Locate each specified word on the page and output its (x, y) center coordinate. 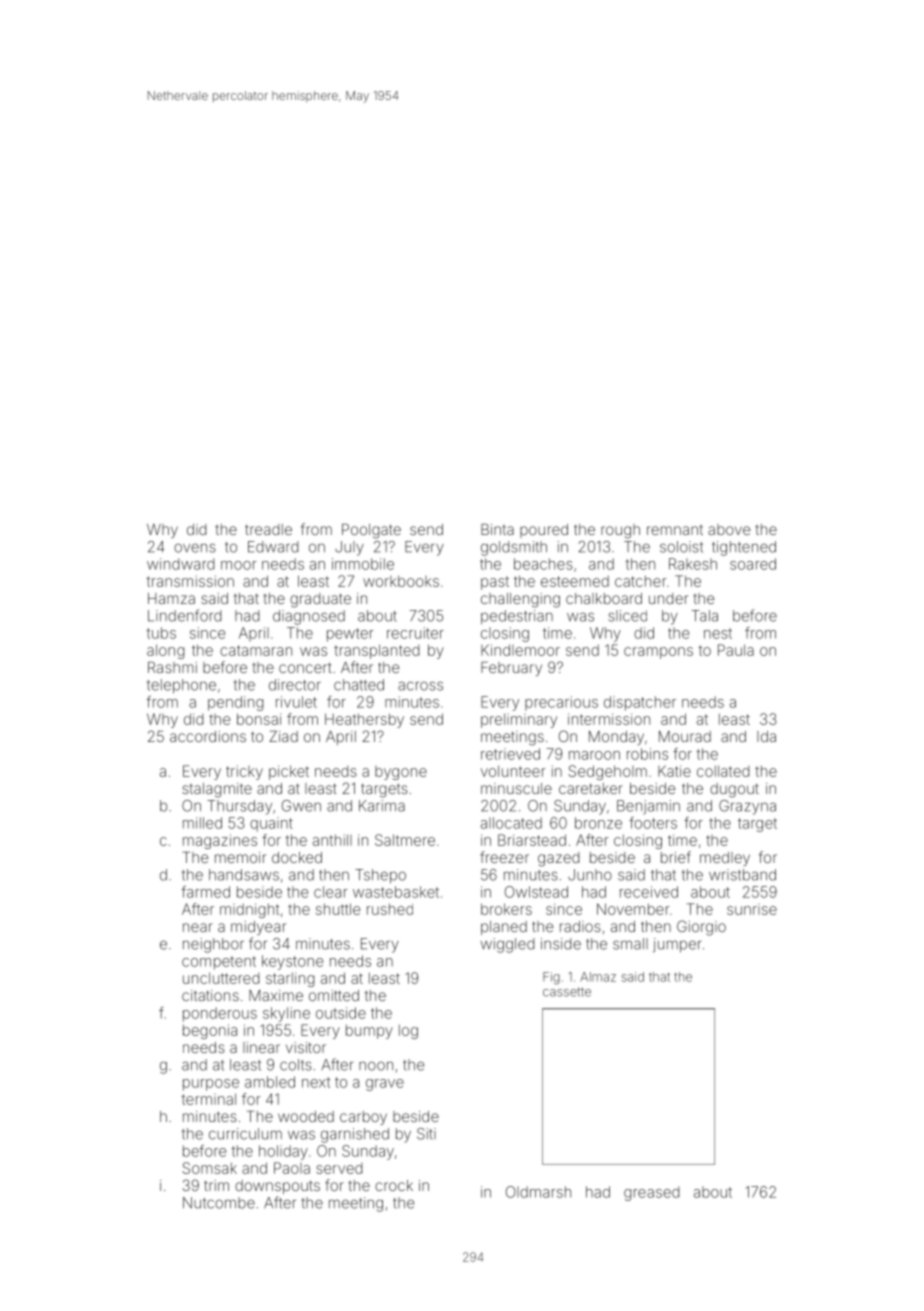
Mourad (685, 736)
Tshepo (380, 876)
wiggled (507, 945)
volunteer (513, 771)
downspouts (277, 1187)
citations (210, 995)
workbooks (401, 581)
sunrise (752, 909)
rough (620, 531)
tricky (244, 772)
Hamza (171, 598)
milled (202, 823)
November (633, 909)
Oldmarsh (538, 1192)
